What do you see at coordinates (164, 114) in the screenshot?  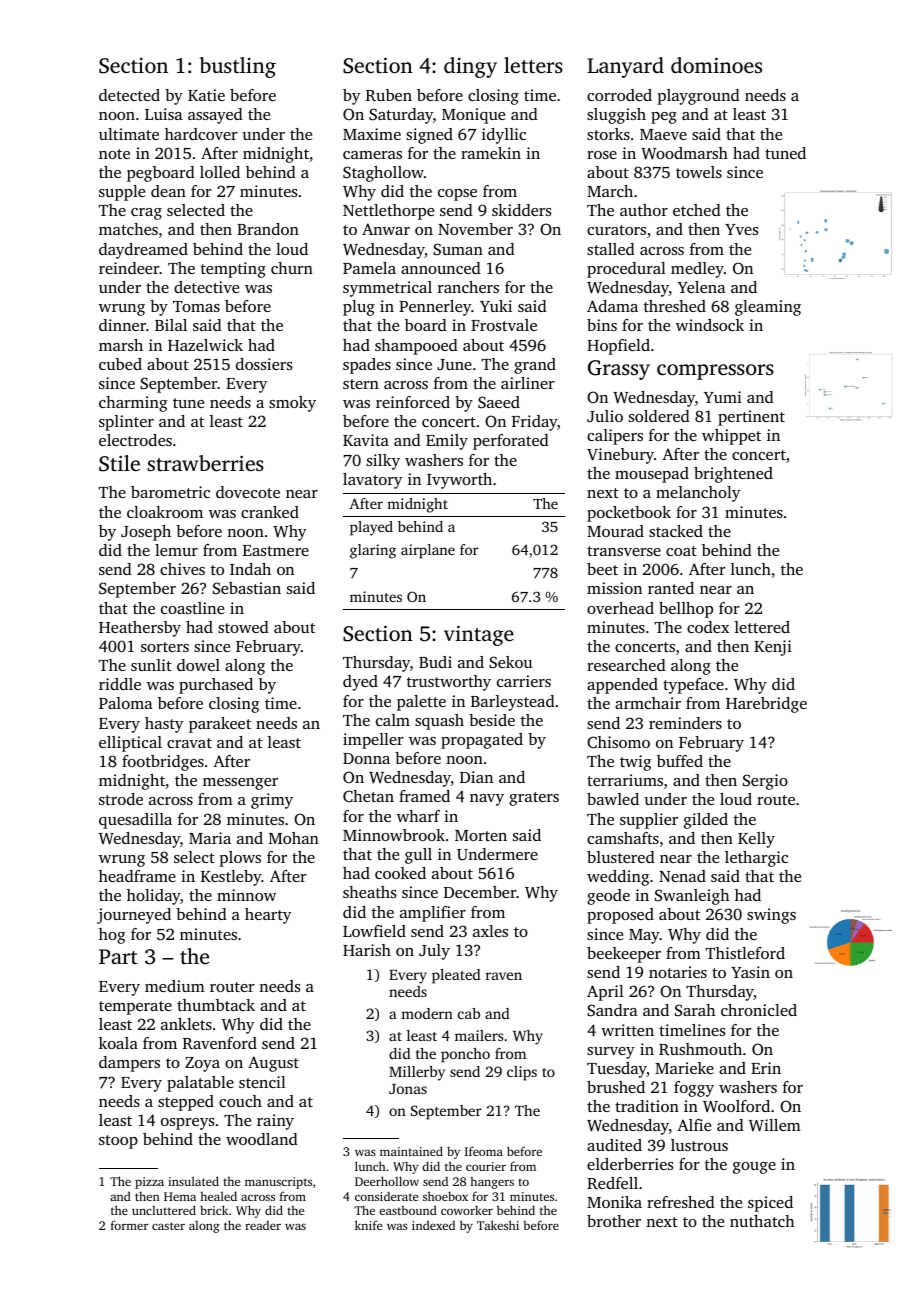 I see `Luisa` at bounding box center [164, 114].
